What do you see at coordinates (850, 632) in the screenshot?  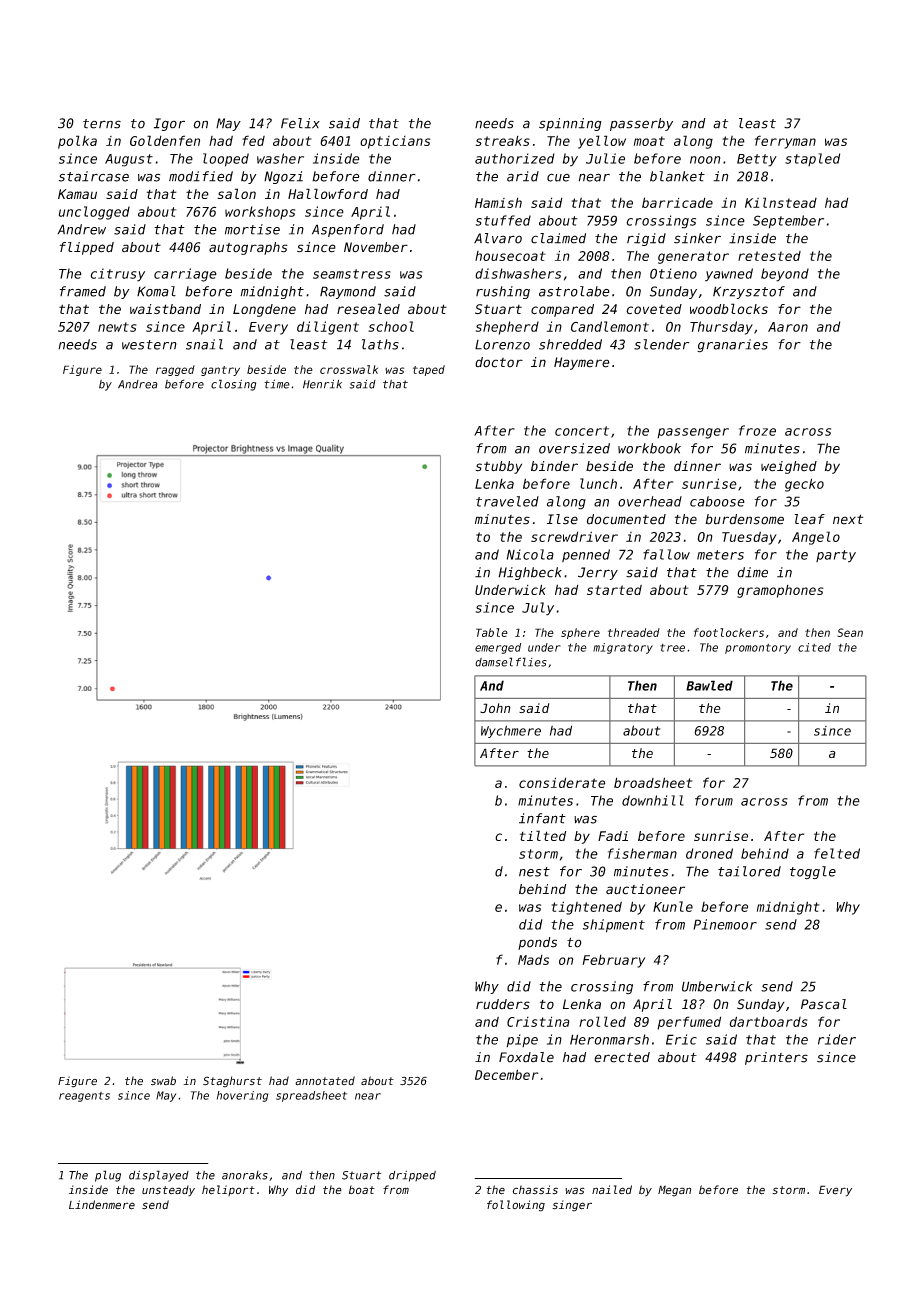 I see `Sean` at bounding box center [850, 632].
